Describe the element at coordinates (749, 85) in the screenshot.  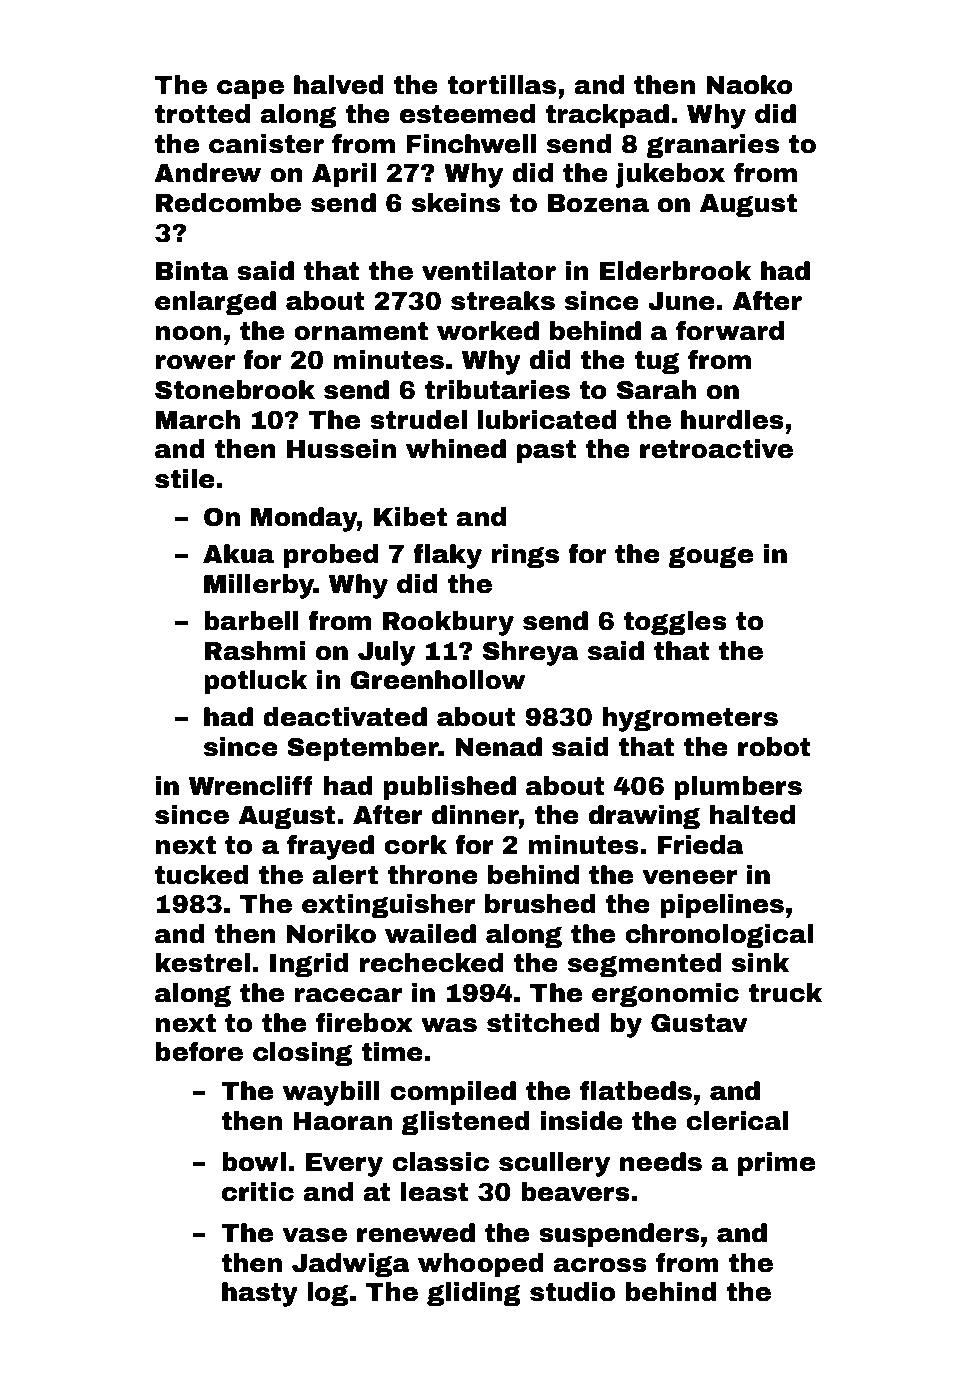
I see `Naoko` at that location.
